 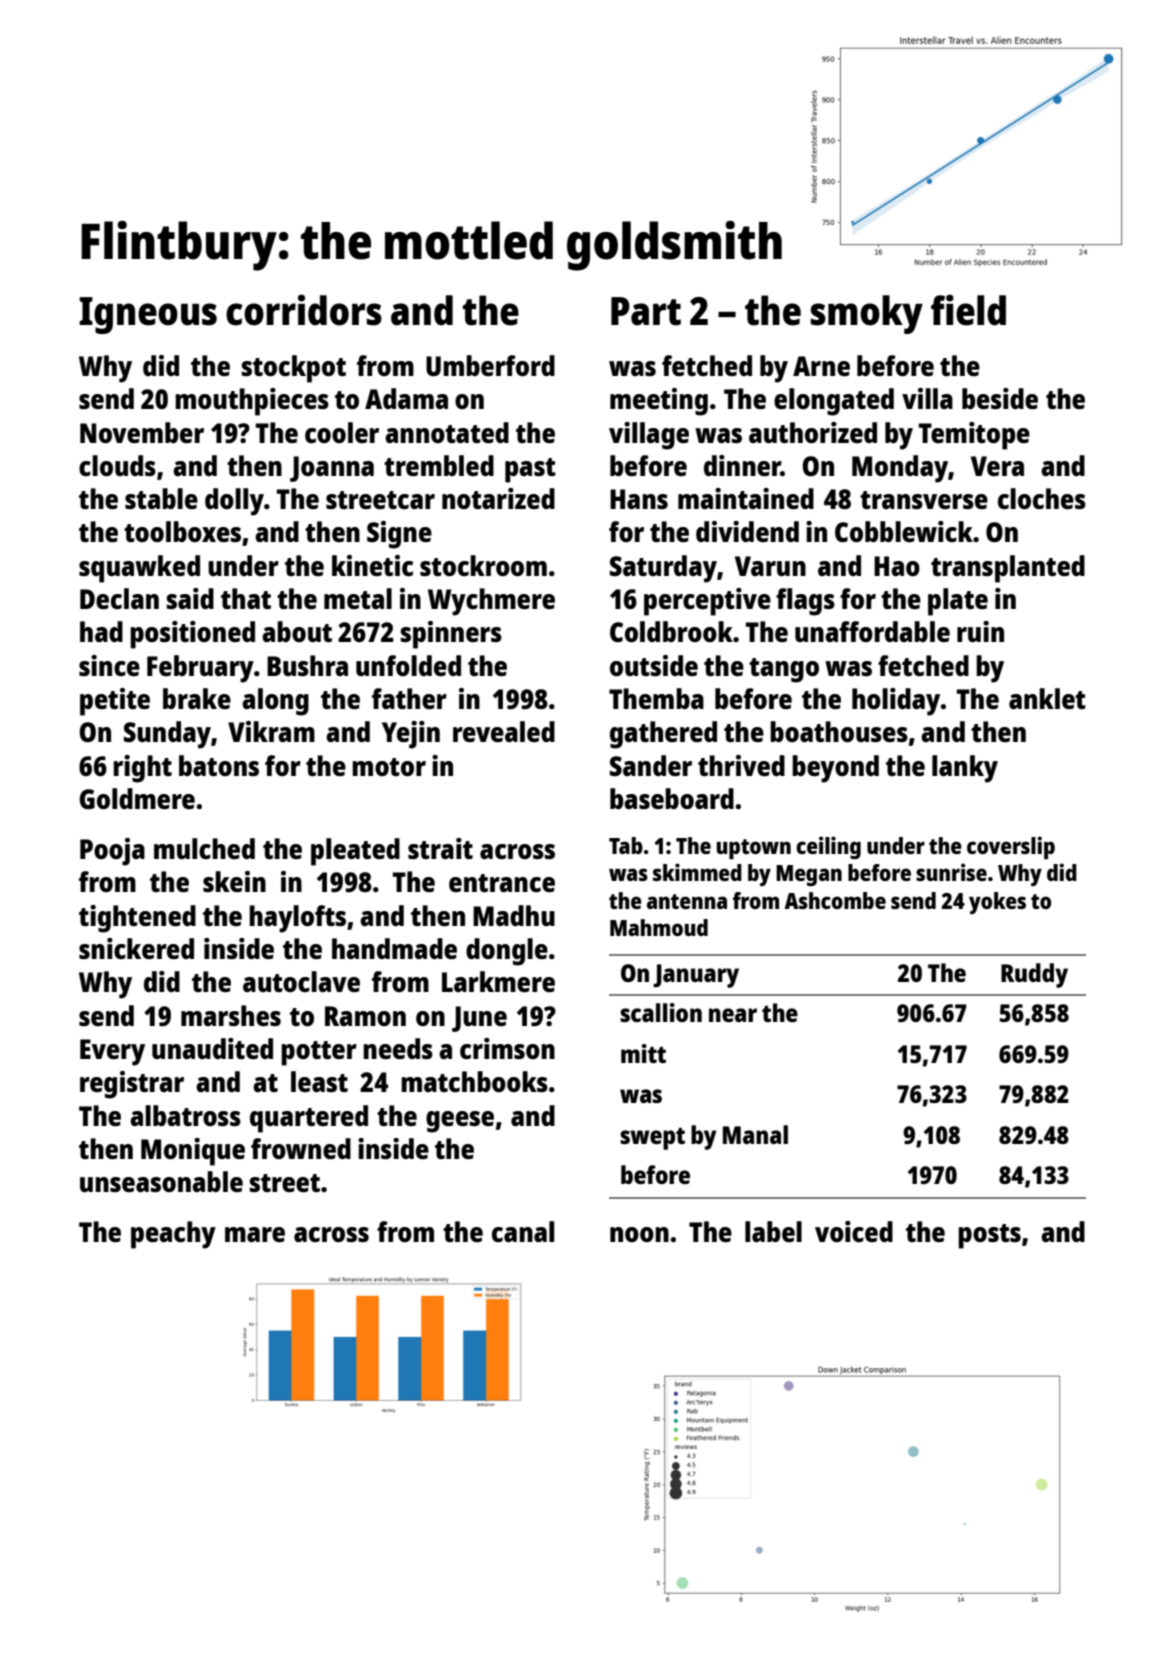 I want to click on canal, so click(x=523, y=1231).
